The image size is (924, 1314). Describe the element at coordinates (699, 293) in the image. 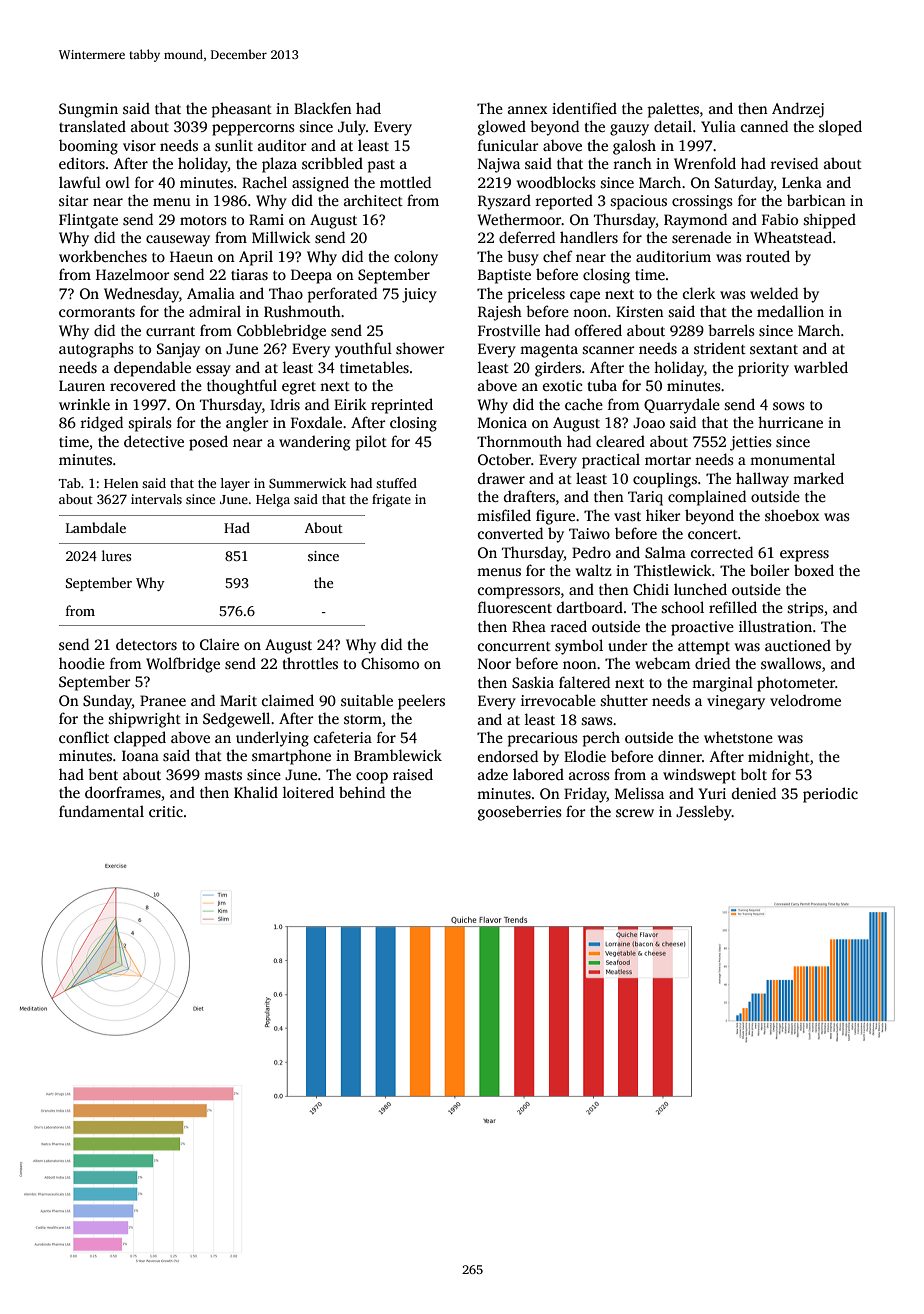

I see `clerk` at that location.
